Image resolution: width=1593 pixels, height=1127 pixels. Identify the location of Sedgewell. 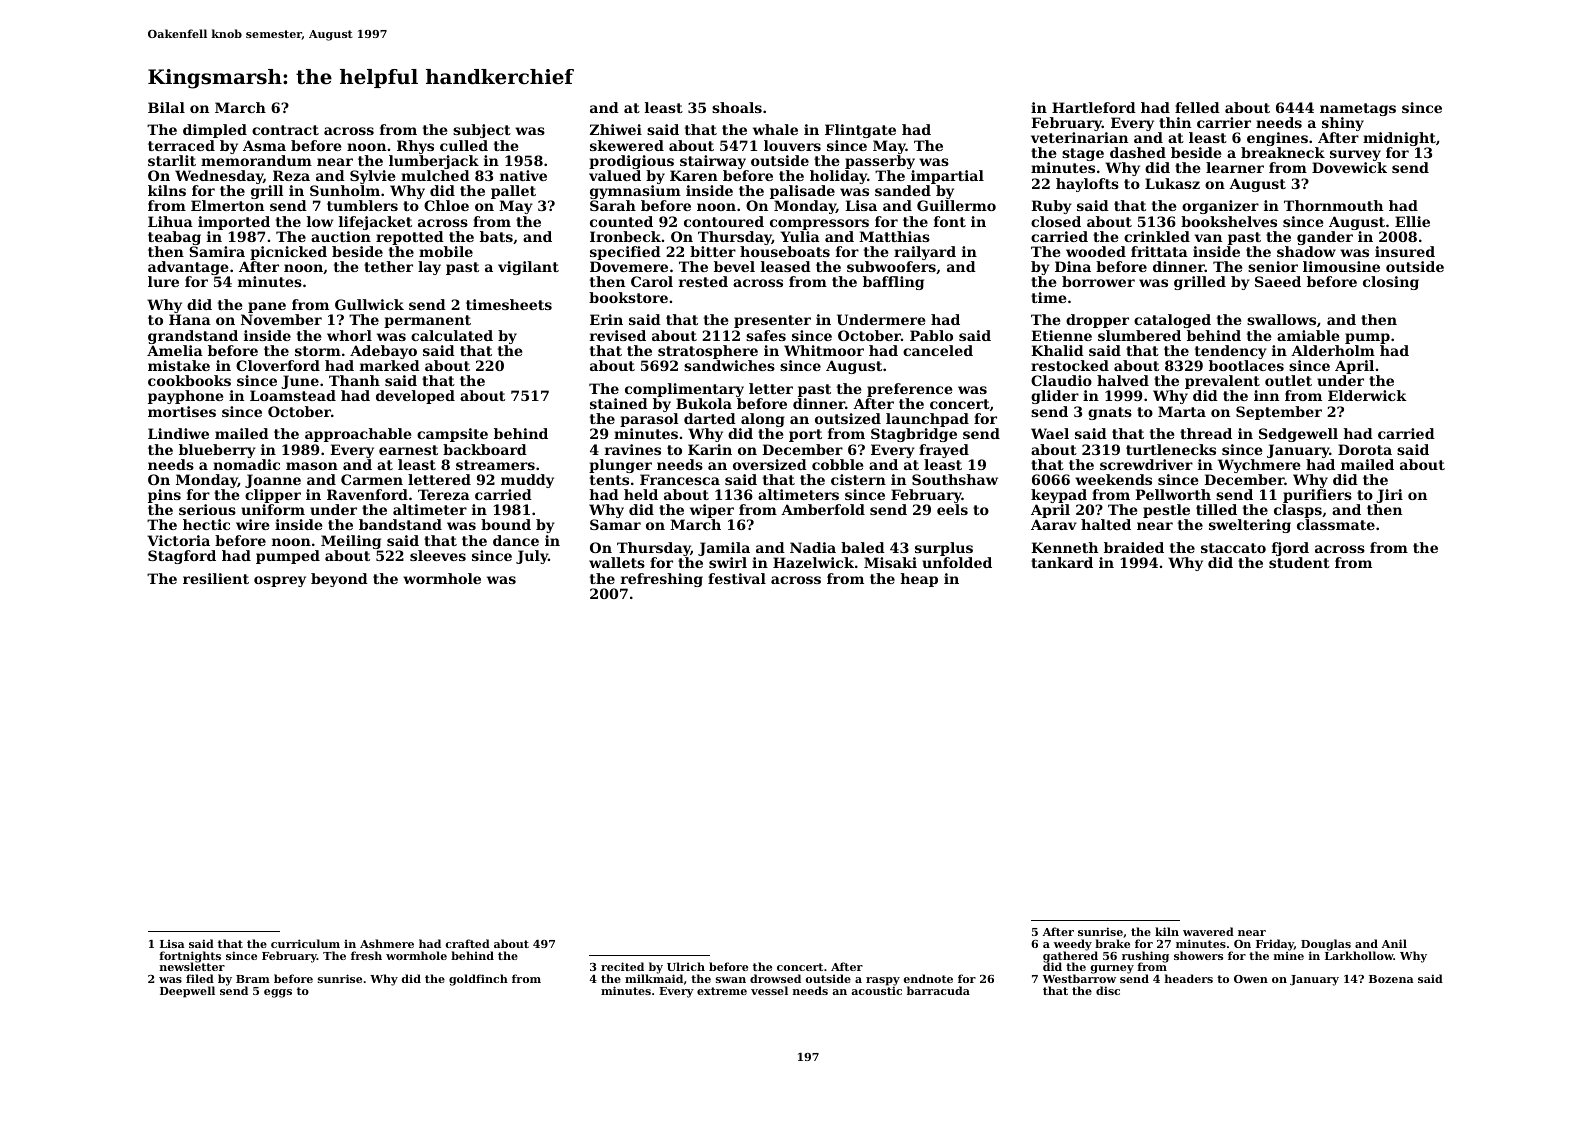
(1298, 435).
